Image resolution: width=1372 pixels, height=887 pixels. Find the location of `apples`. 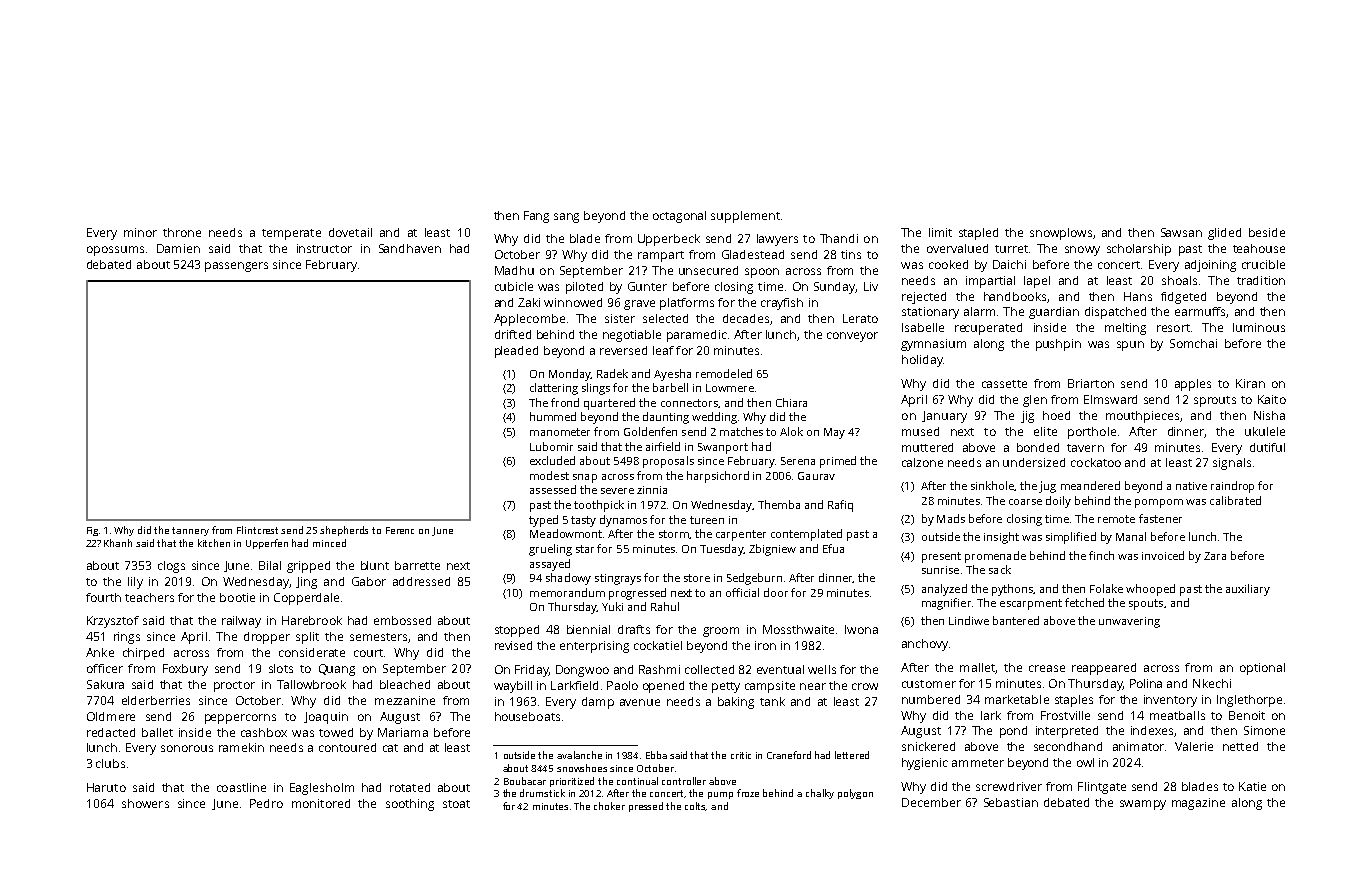

apples is located at coordinates (1193, 385).
